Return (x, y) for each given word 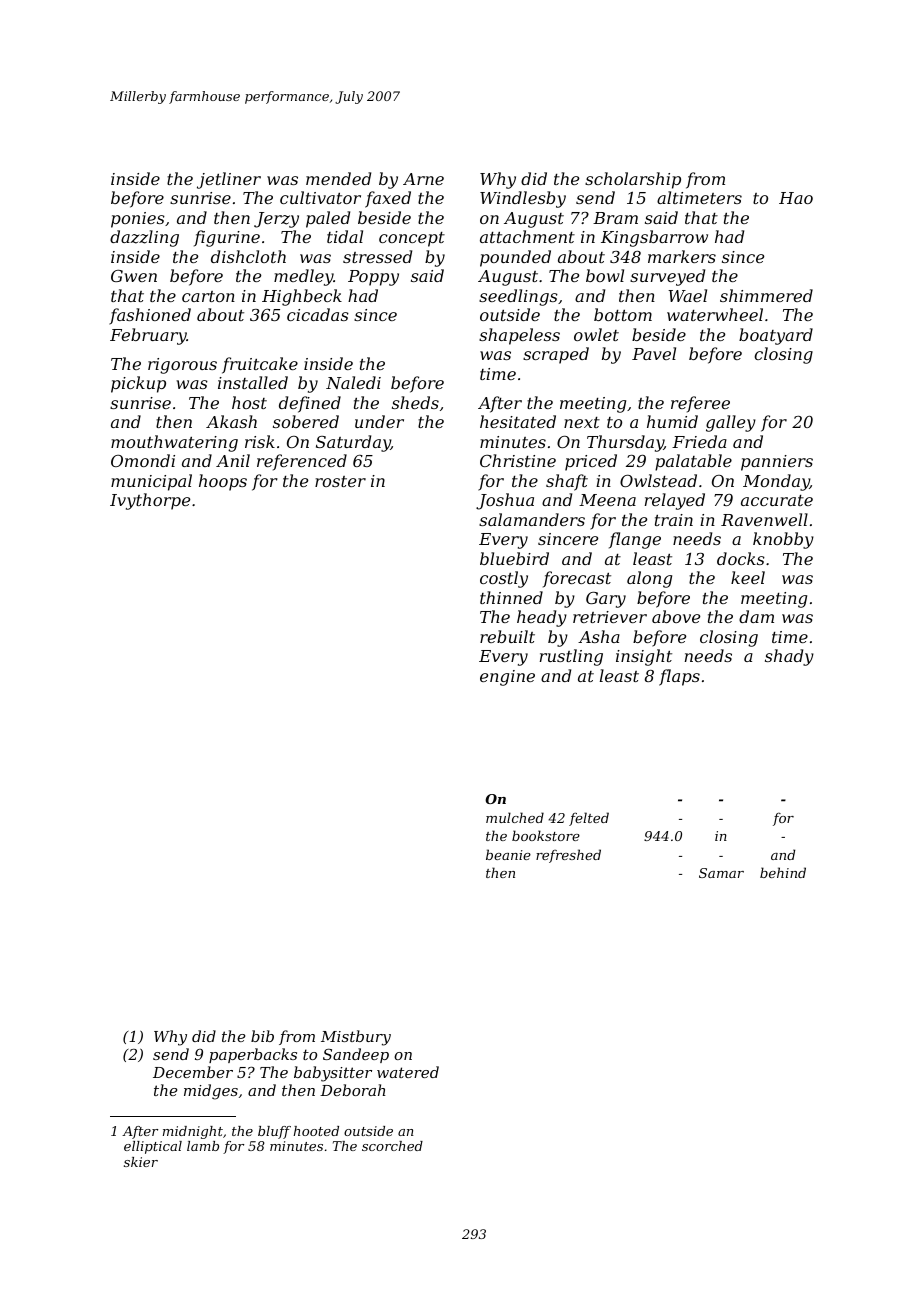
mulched (515, 817)
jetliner (229, 180)
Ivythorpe (150, 501)
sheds (415, 402)
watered (408, 1072)
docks (741, 558)
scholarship (633, 180)
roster (340, 481)
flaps (679, 677)
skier (141, 1162)
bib (262, 1036)
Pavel (654, 353)
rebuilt (507, 636)
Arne (423, 179)
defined (310, 404)
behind (783, 872)
